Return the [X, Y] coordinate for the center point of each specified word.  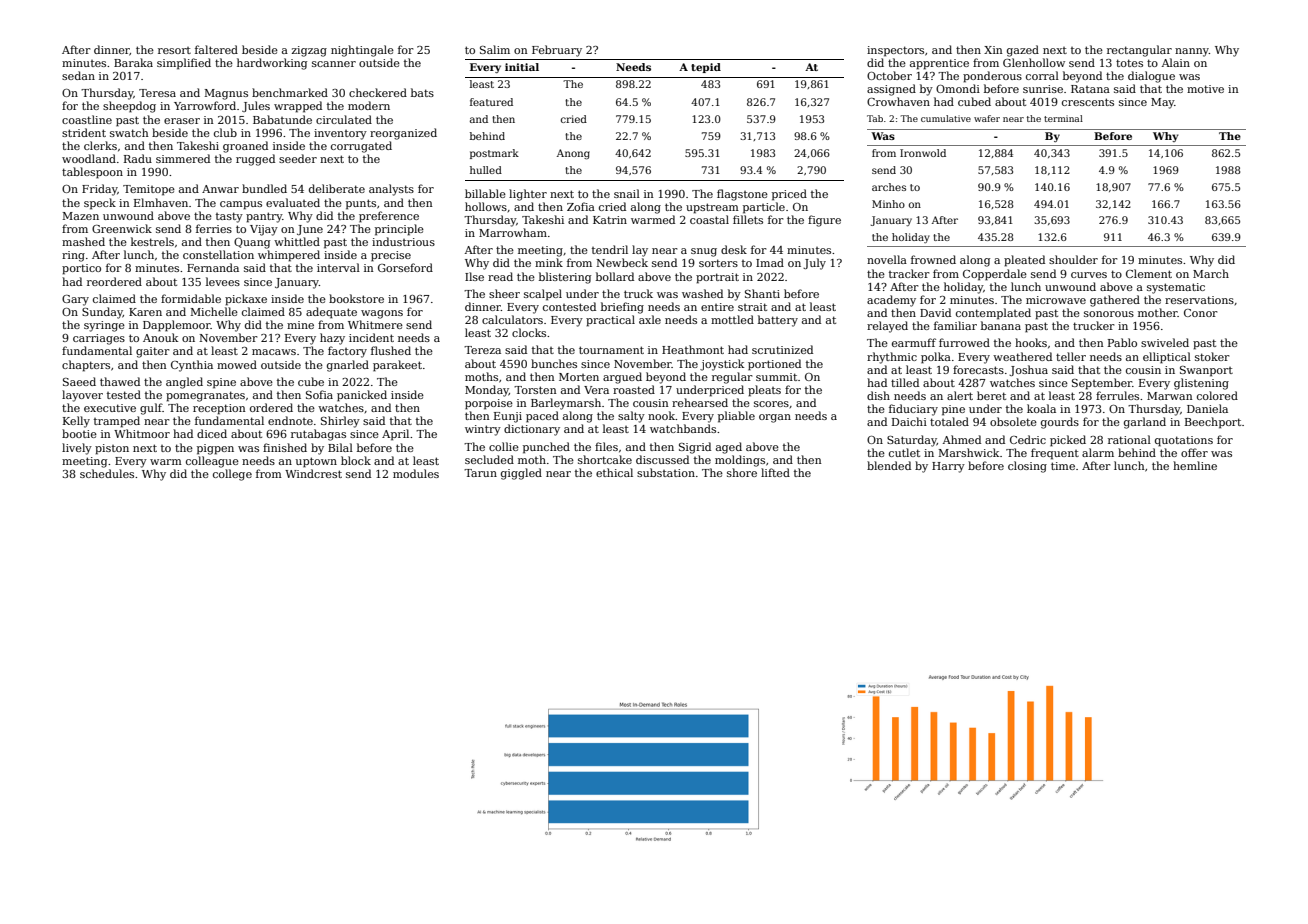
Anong [573, 154]
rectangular [1139, 51]
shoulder [1073, 259]
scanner [334, 64]
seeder [298, 158]
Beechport [1213, 423]
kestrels [152, 241]
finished [285, 447]
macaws [274, 352]
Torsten [535, 390]
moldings [740, 461]
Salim [495, 49]
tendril [610, 249]
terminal [1063, 118]
